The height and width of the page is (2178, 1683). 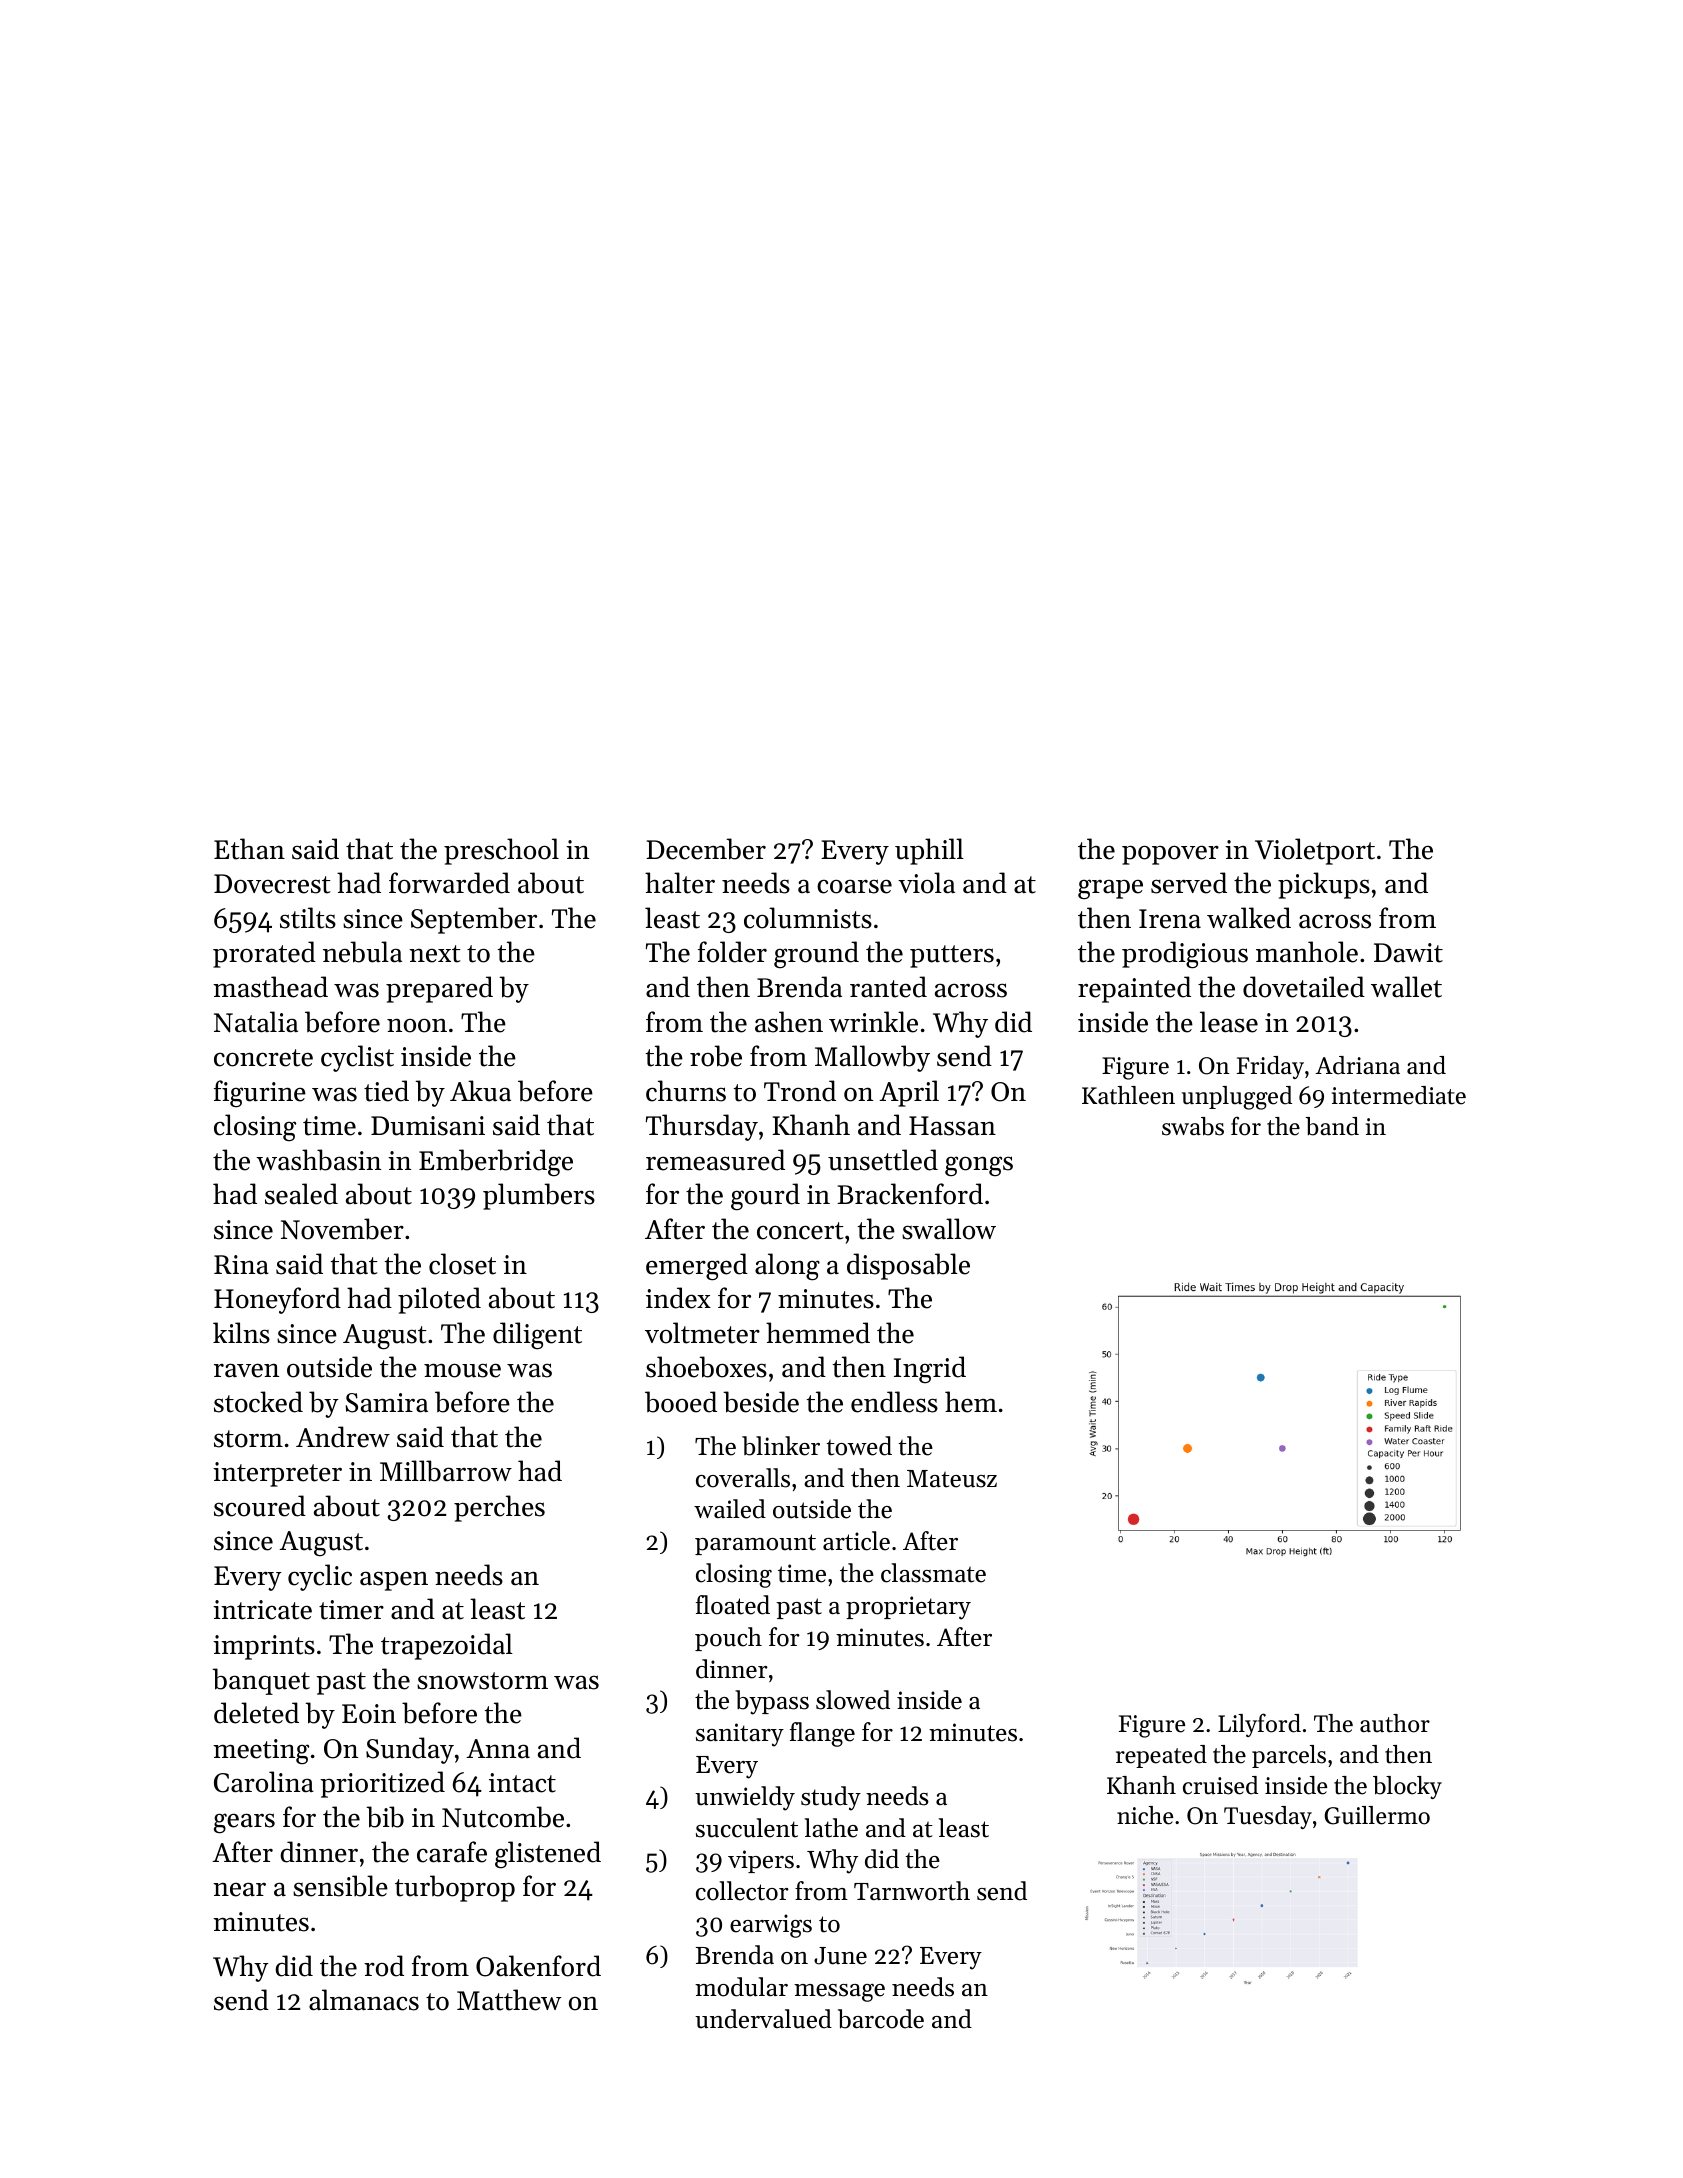 What do you see at coordinates (949, 1229) in the page?
I see `swallow` at bounding box center [949, 1229].
